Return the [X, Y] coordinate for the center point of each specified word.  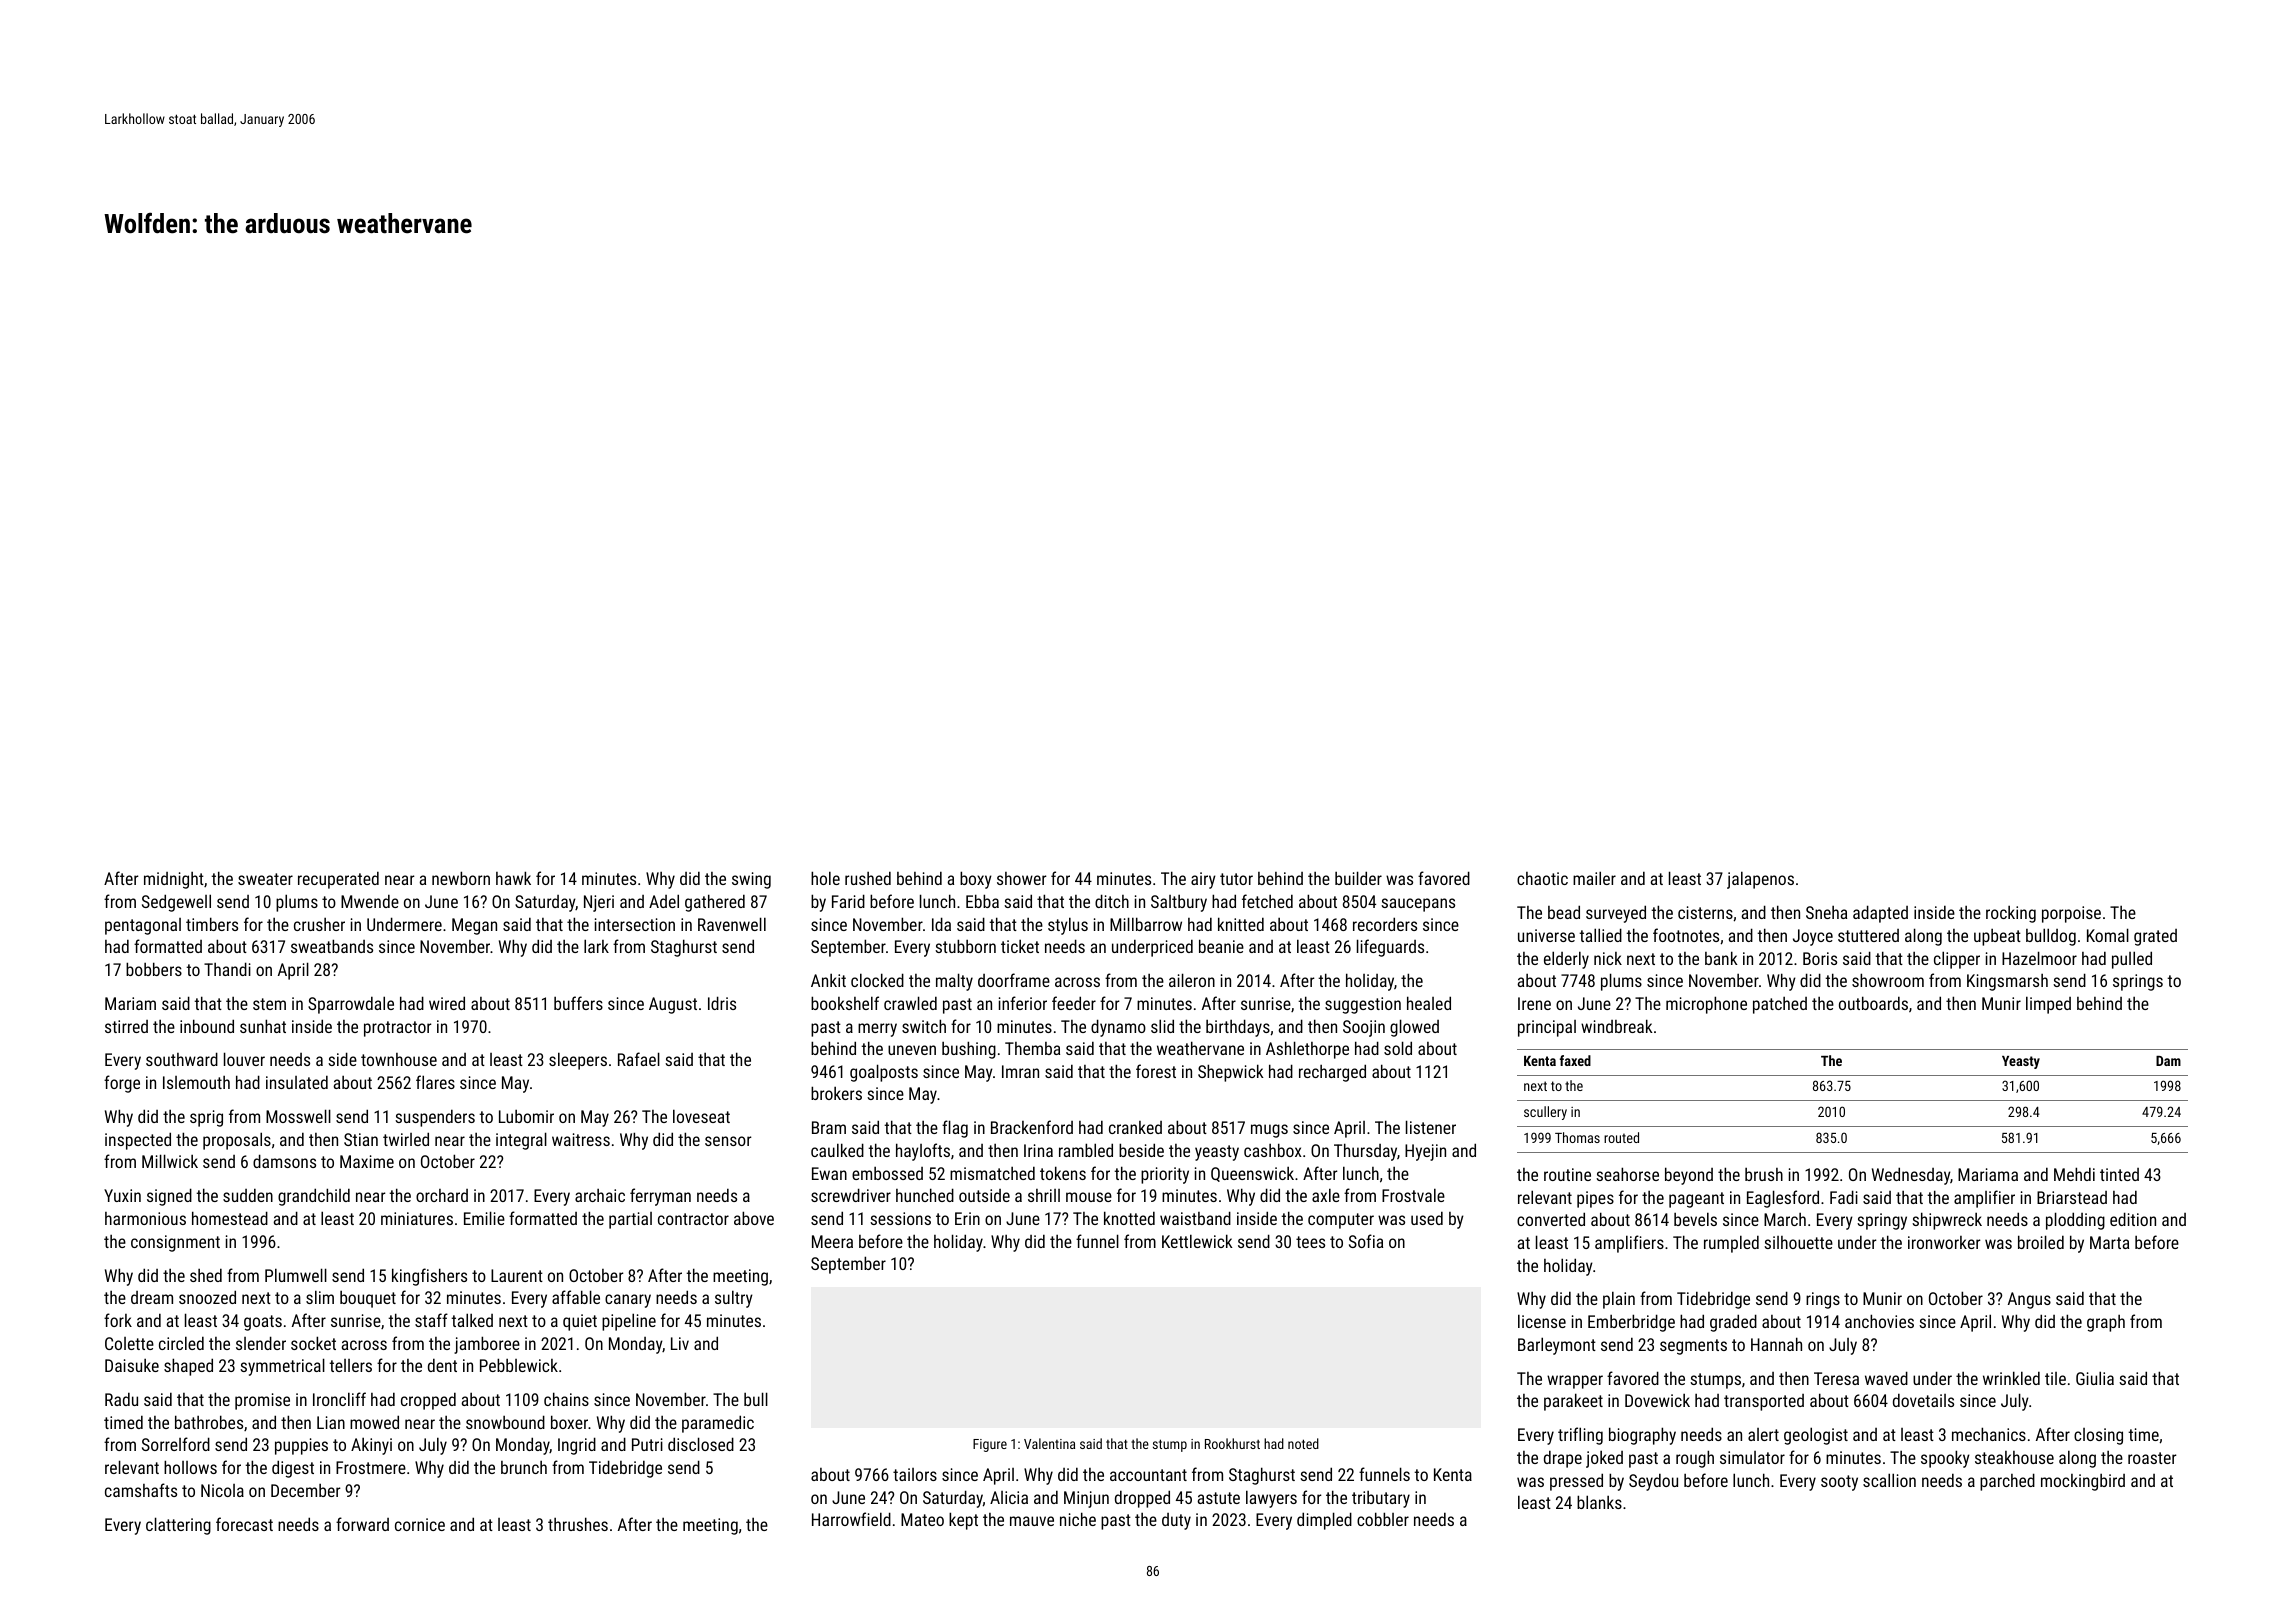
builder [1358, 878]
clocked [877, 980]
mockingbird [2083, 1482]
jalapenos [1760, 880]
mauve [1032, 1521]
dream [152, 1297]
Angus [2029, 1300]
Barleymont [1557, 1346]
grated [2155, 937]
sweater [265, 879]
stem [269, 1004]
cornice [420, 1524]
